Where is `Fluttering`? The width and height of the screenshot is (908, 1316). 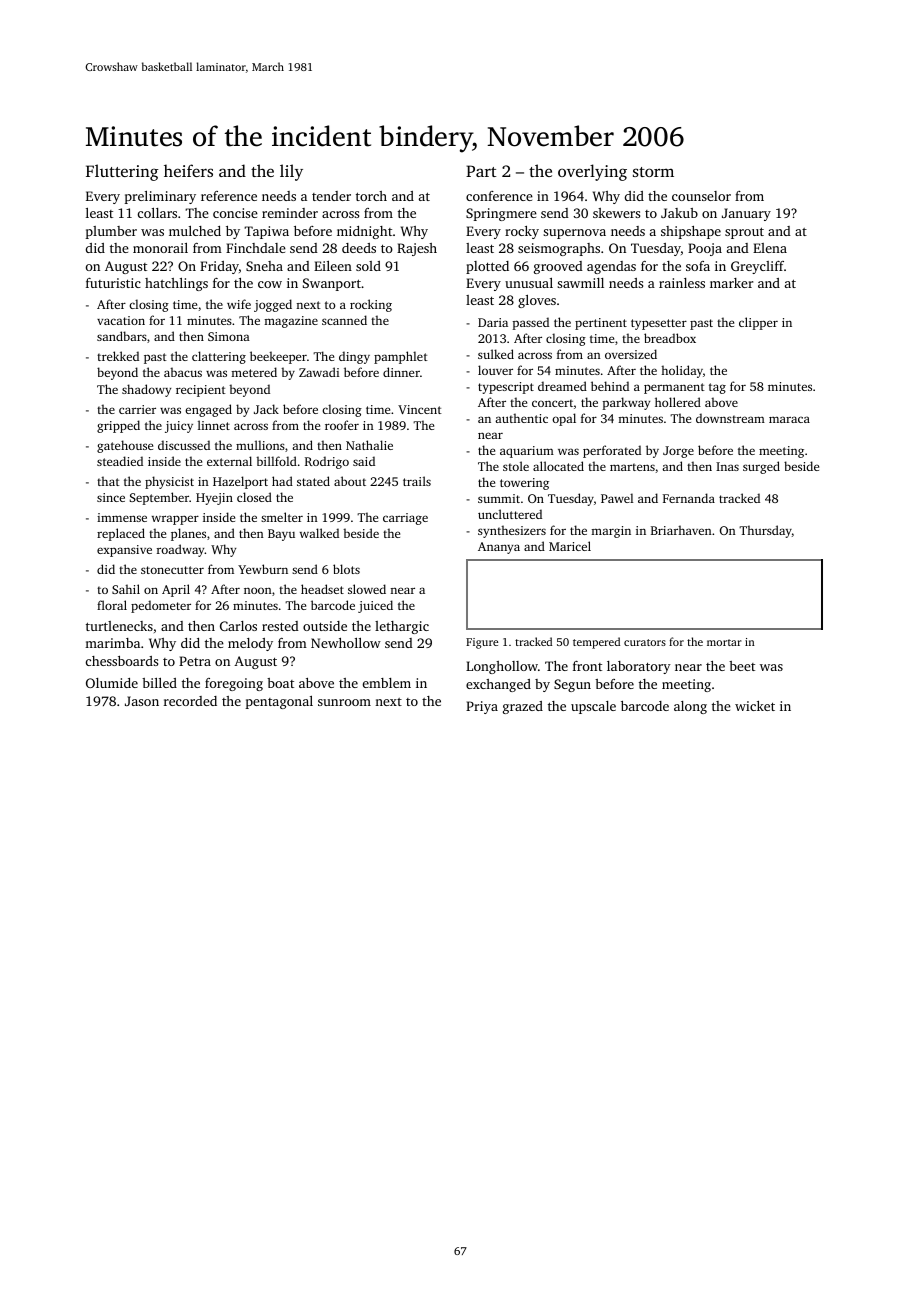 Fluttering is located at coordinates (122, 172).
